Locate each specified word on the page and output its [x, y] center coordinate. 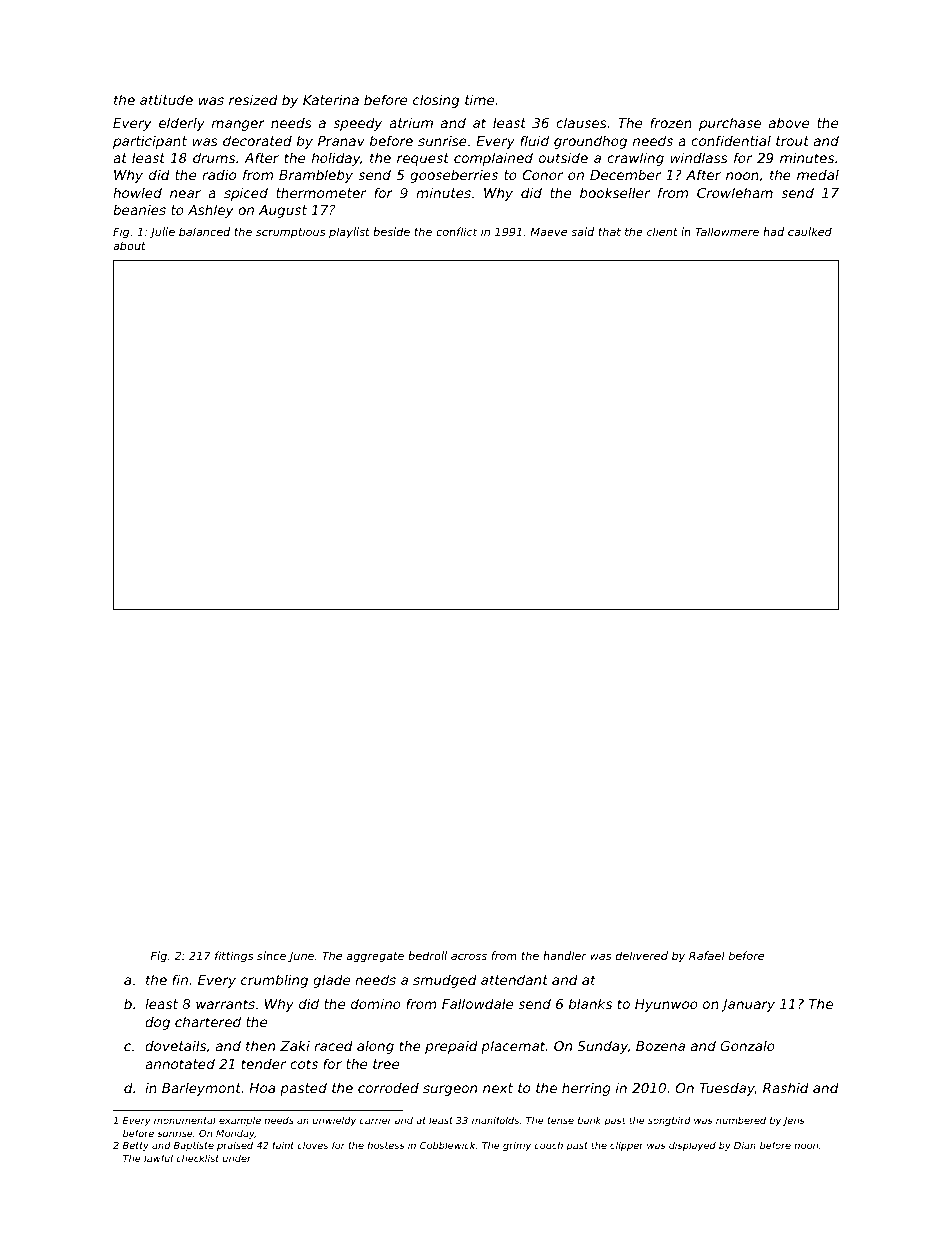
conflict [456, 231]
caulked [810, 231]
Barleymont [201, 1089]
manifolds [495, 1120]
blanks [590, 1003]
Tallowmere [727, 231]
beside [391, 231]
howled [137, 192]
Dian [745, 1145]
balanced [204, 231]
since [271, 955]
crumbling [274, 981]
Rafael [707, 955]
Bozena [660, 1046]
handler [565, 955]
